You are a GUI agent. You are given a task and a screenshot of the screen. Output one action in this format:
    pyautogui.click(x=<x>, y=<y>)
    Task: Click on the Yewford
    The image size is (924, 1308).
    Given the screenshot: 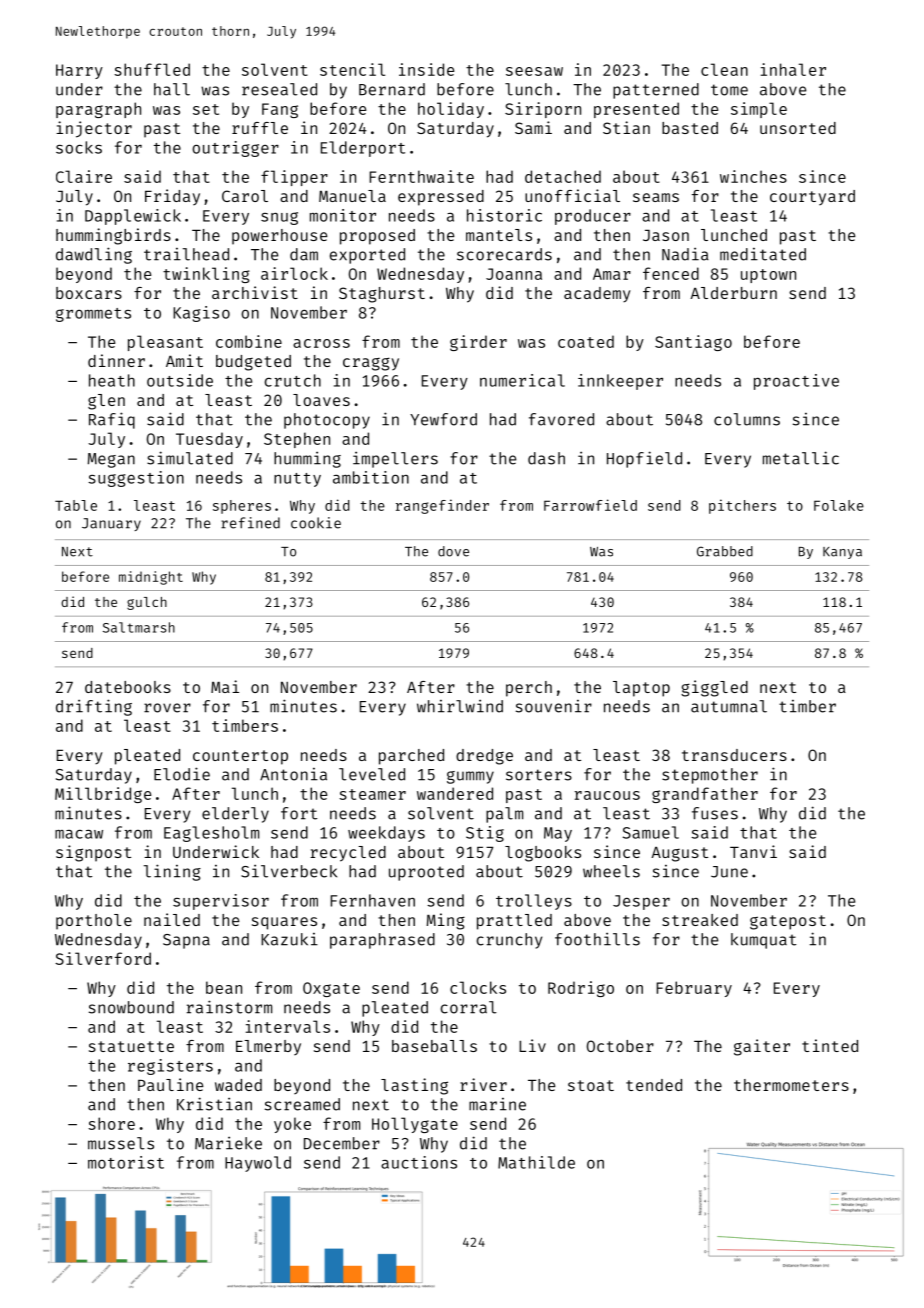 What is the action you would take?
    pyautogui.click(x=443, y=419)
